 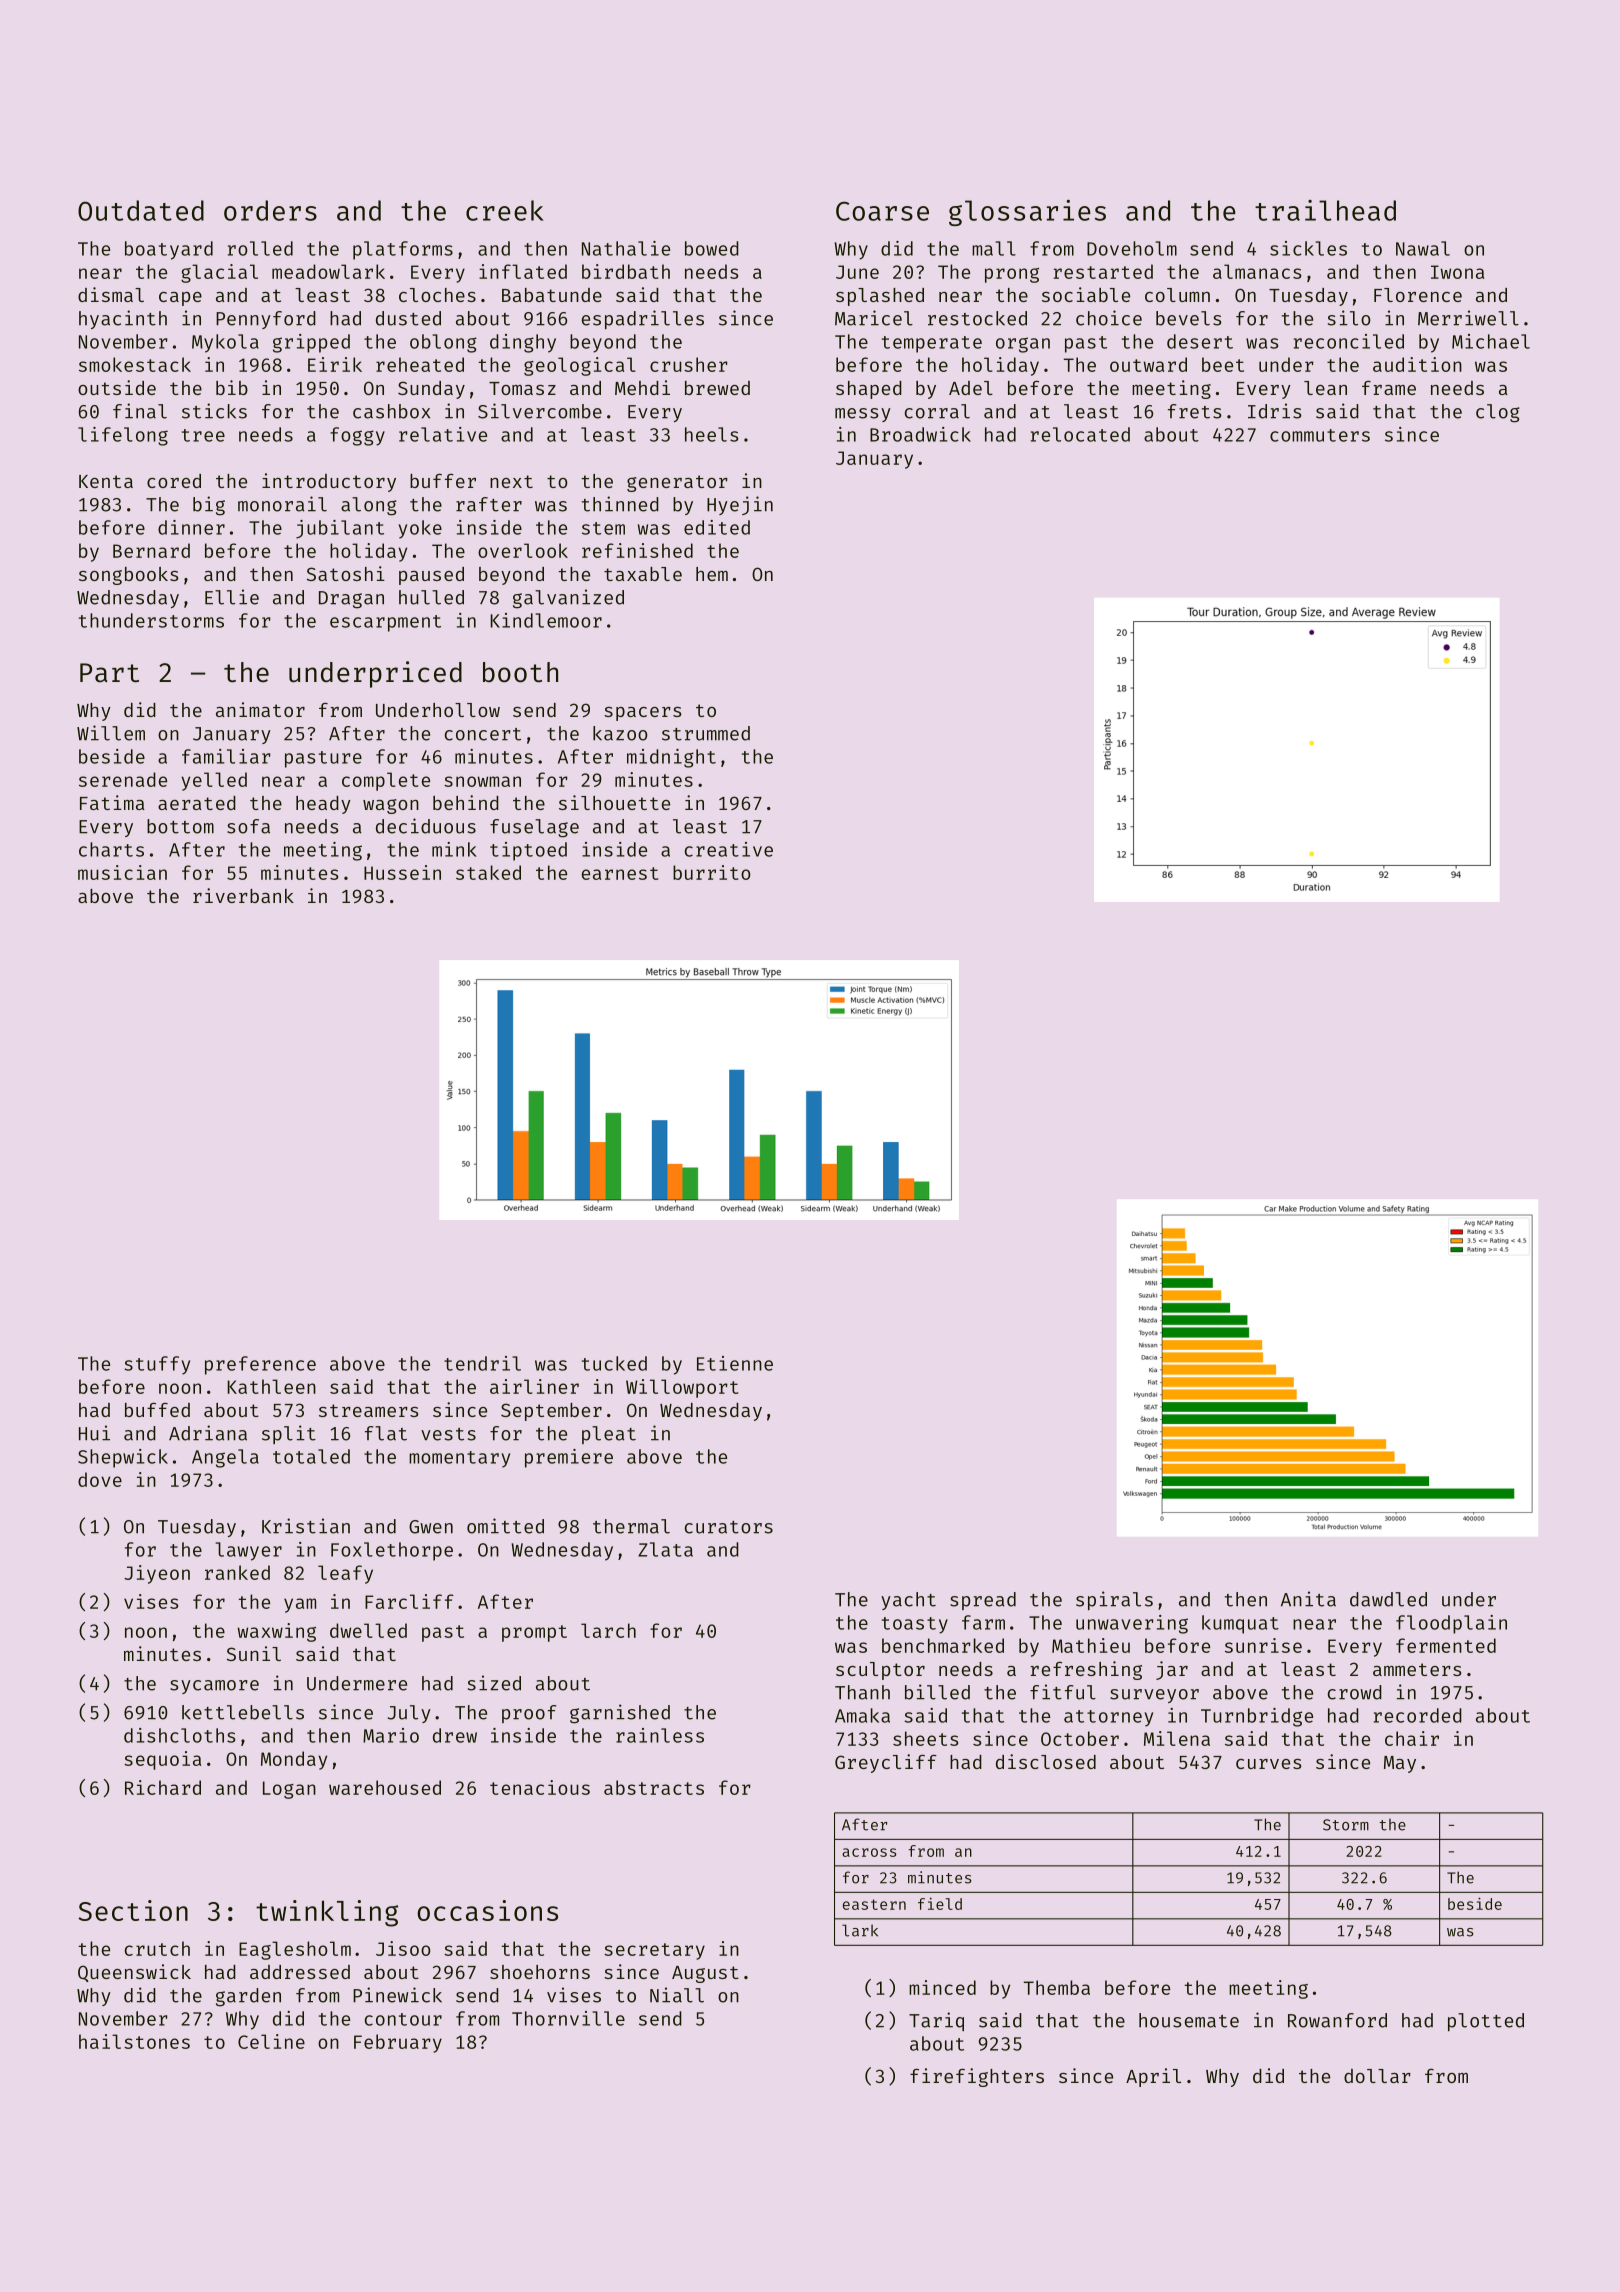 What do you see at coordinates (232, 387) in the screenshot?
I see `bib` at bounding box center [232, 387].
